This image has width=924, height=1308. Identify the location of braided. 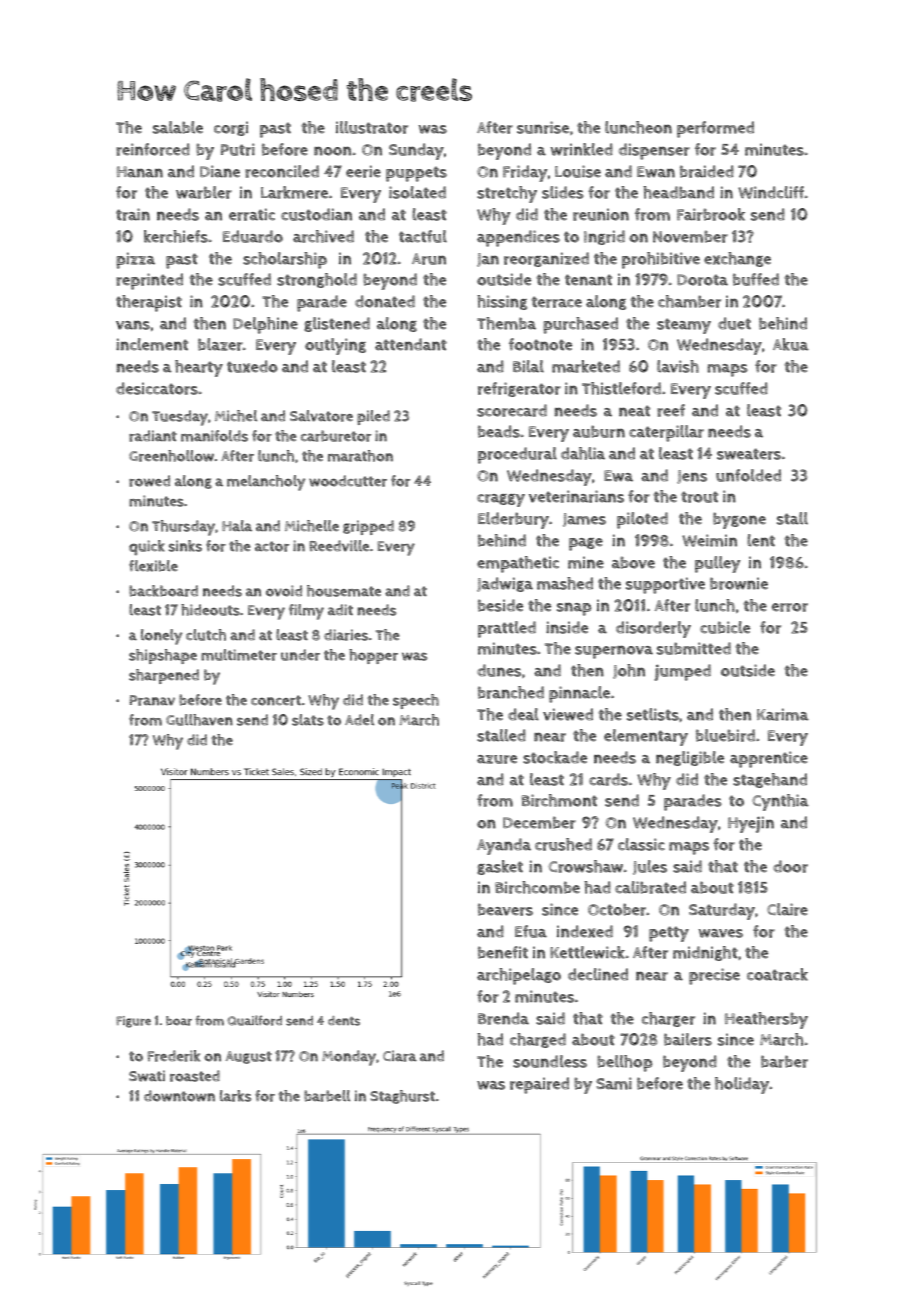
(707, 171).
